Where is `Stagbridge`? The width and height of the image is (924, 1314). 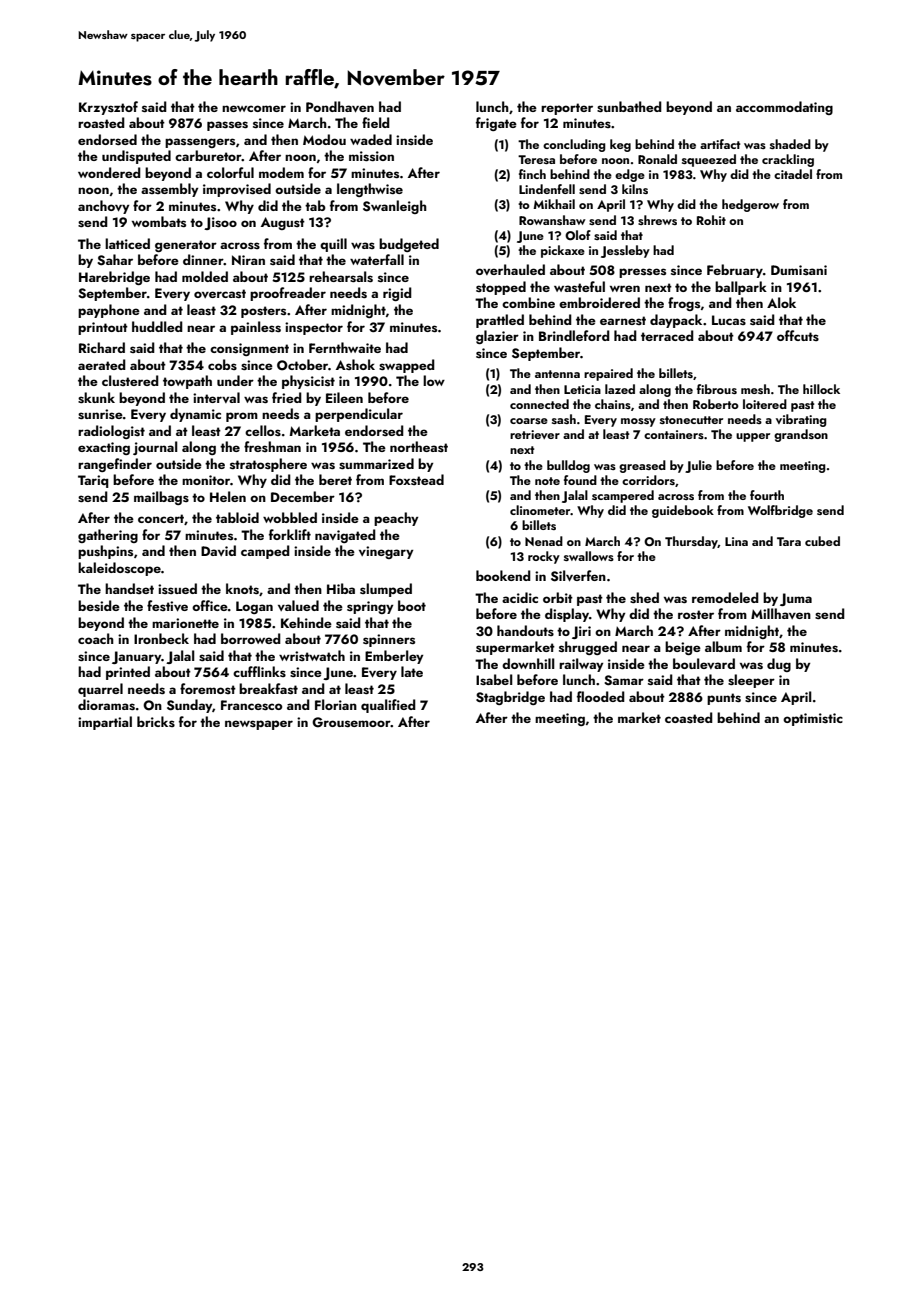 Stagbridge is located at coordinates (510, 698).
